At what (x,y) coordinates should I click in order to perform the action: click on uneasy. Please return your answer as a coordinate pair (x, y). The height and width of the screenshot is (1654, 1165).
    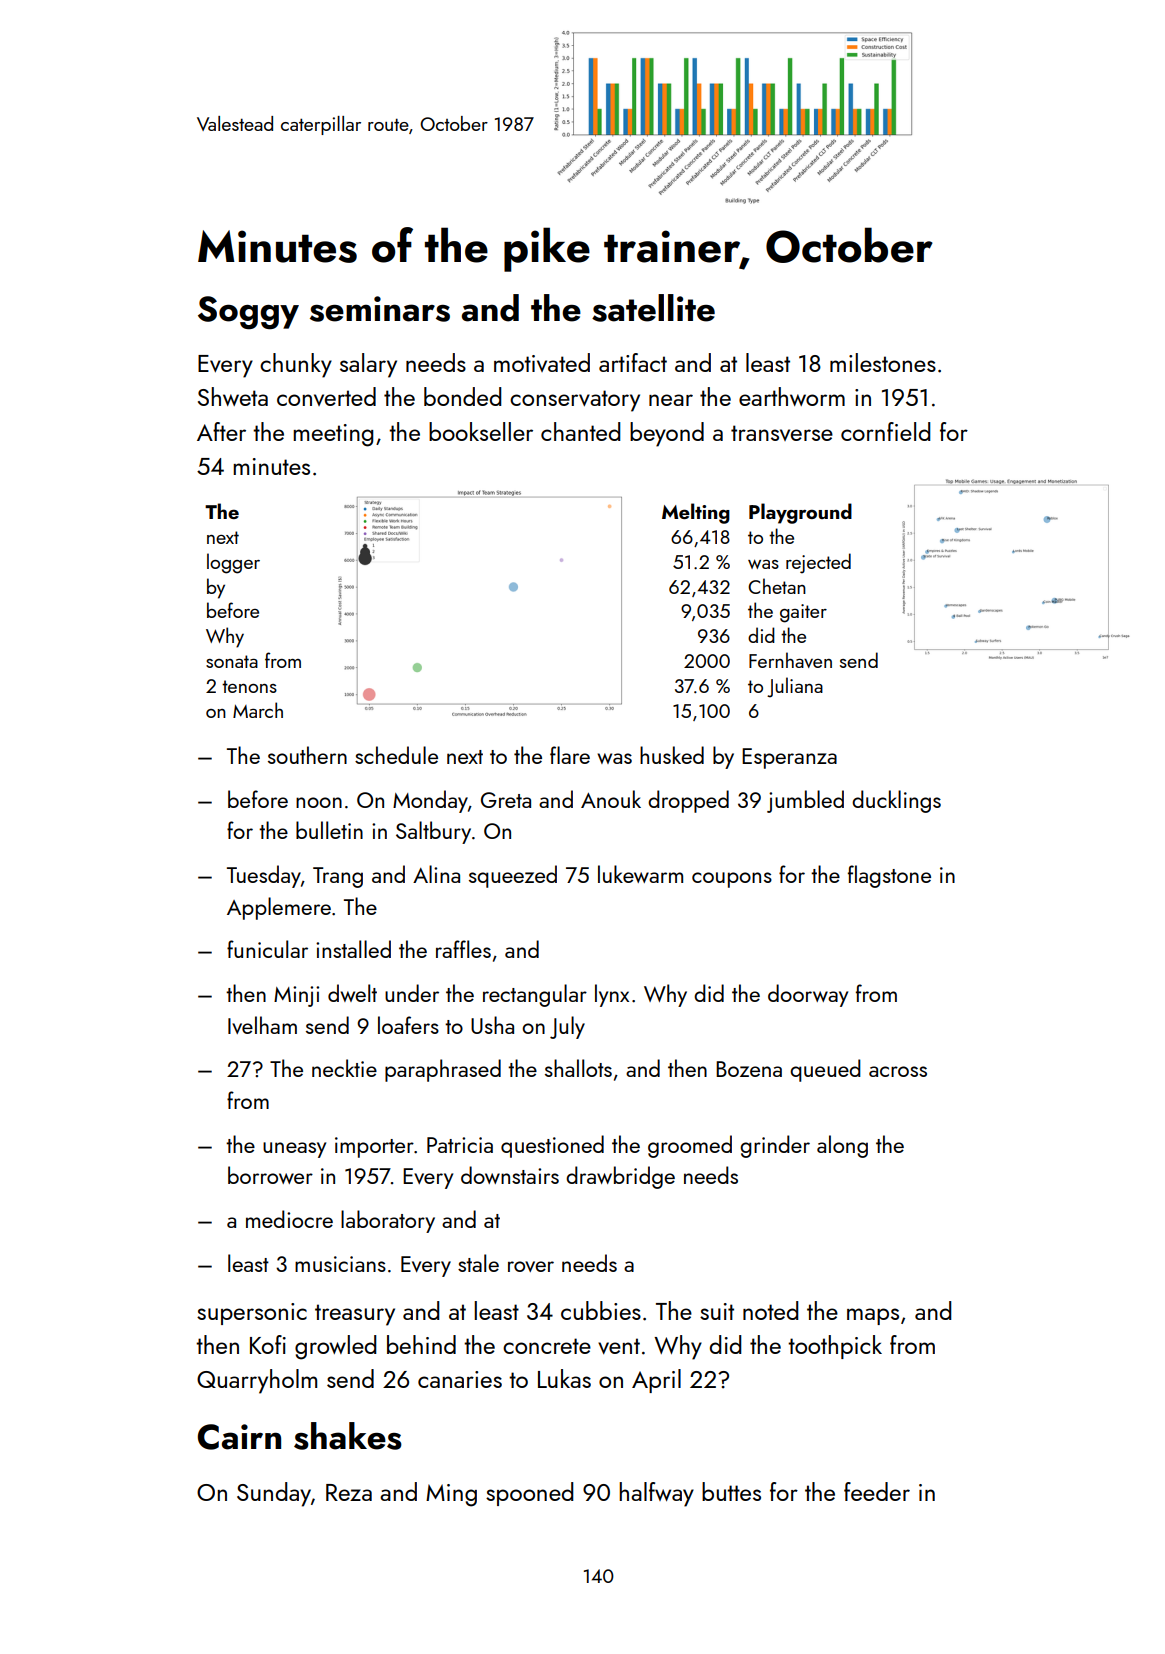
    Looking at the image, I should click on (294, 1150).
